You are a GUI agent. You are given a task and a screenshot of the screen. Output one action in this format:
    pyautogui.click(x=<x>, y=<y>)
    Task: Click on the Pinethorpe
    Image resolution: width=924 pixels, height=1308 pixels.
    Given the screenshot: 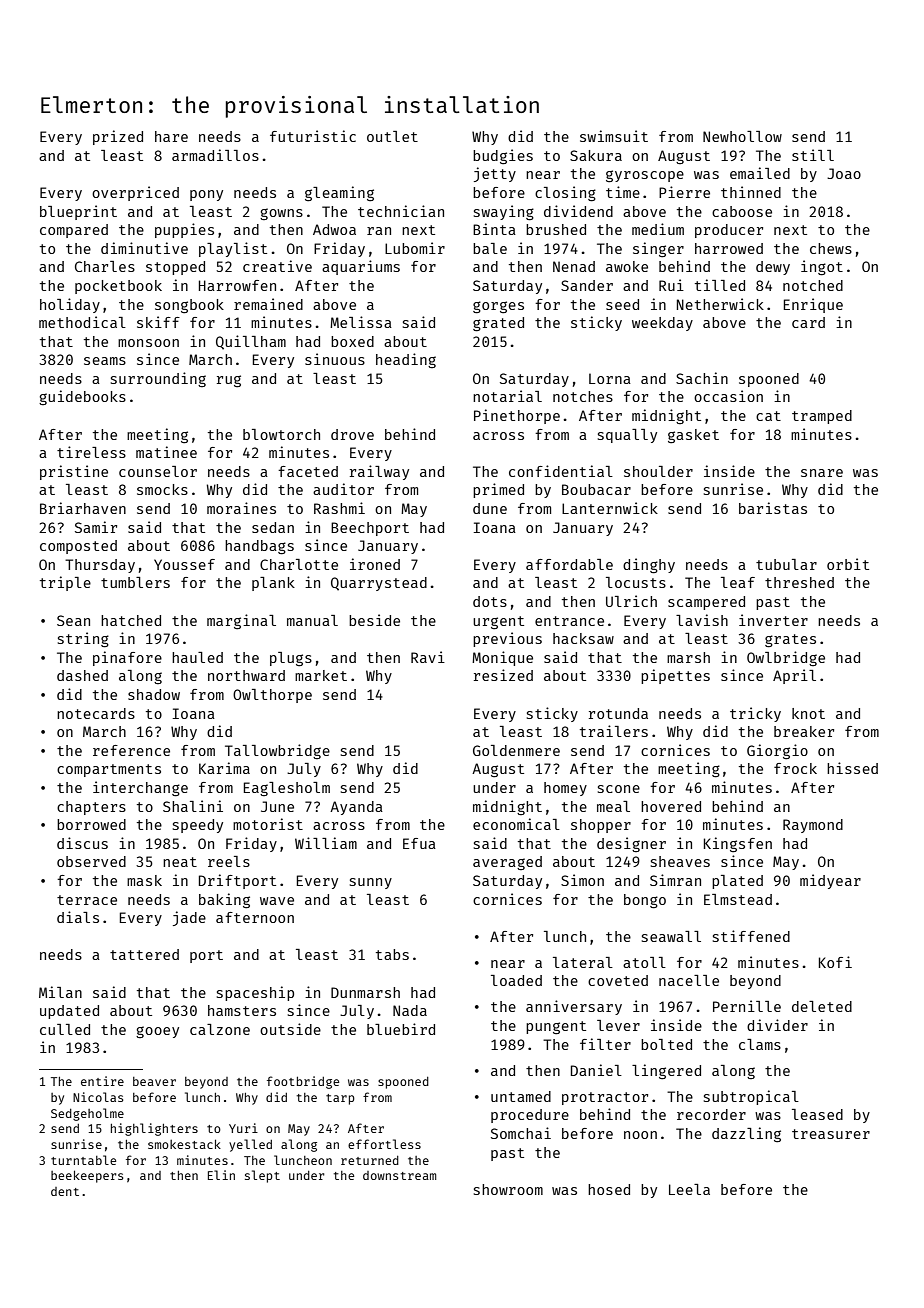 What is the action you would take?
    pyautogui.click(x=517, y=416)
